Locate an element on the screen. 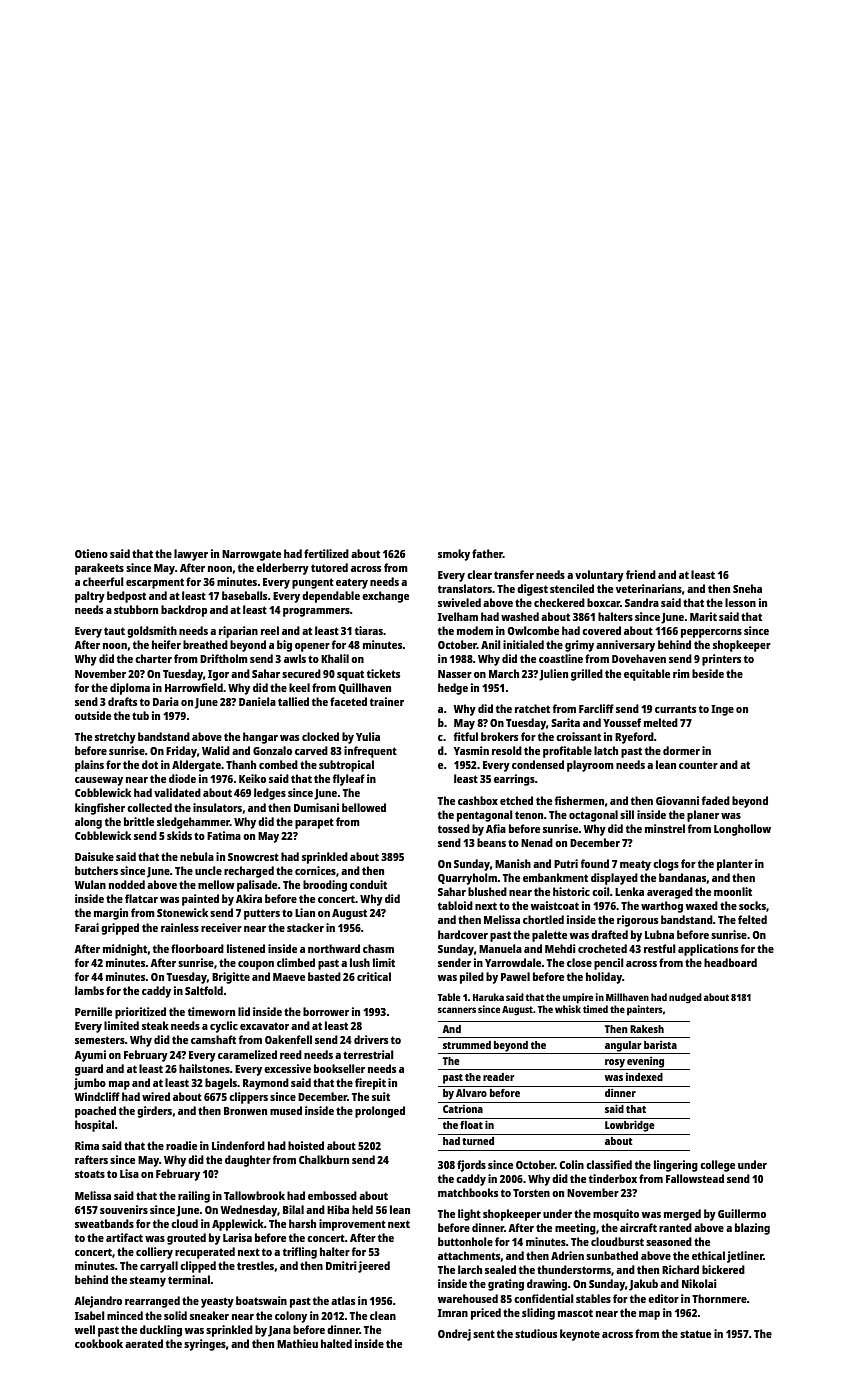 This screenshot has height=1400, width=849. girders is located at coordinates (154, 1112).
